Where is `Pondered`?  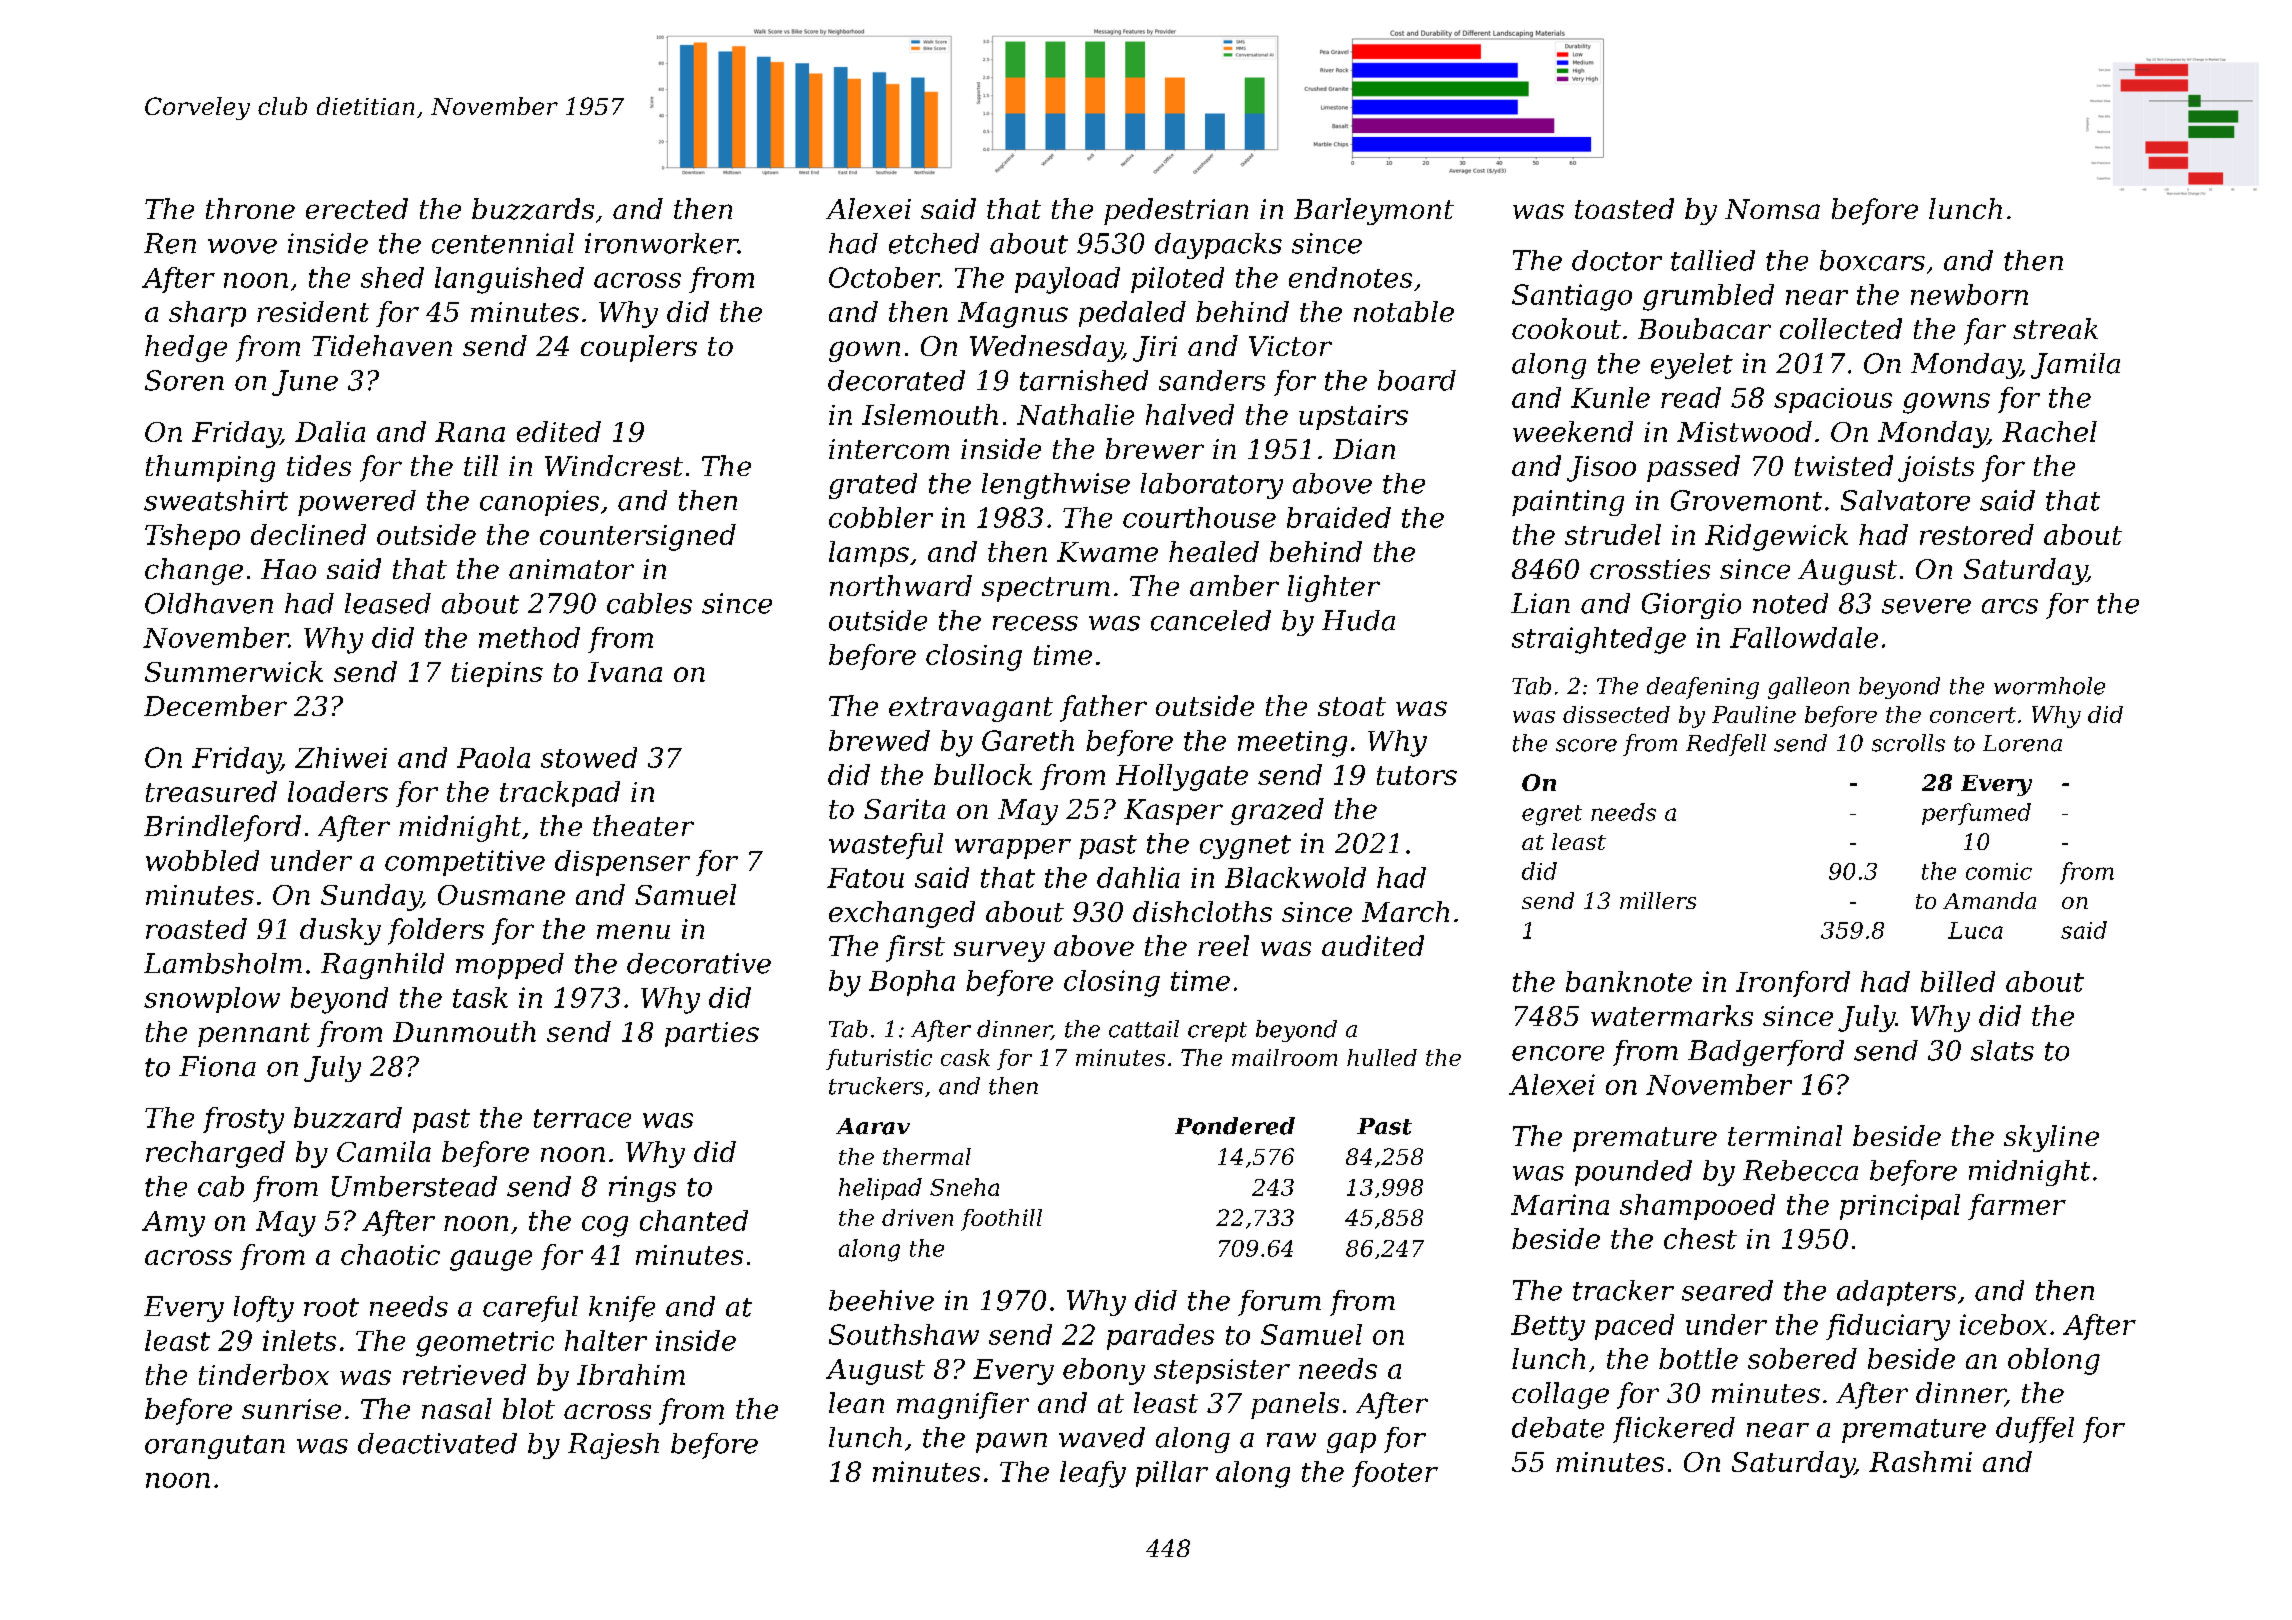 Pondered is located at coordinates (1235, 1126).
